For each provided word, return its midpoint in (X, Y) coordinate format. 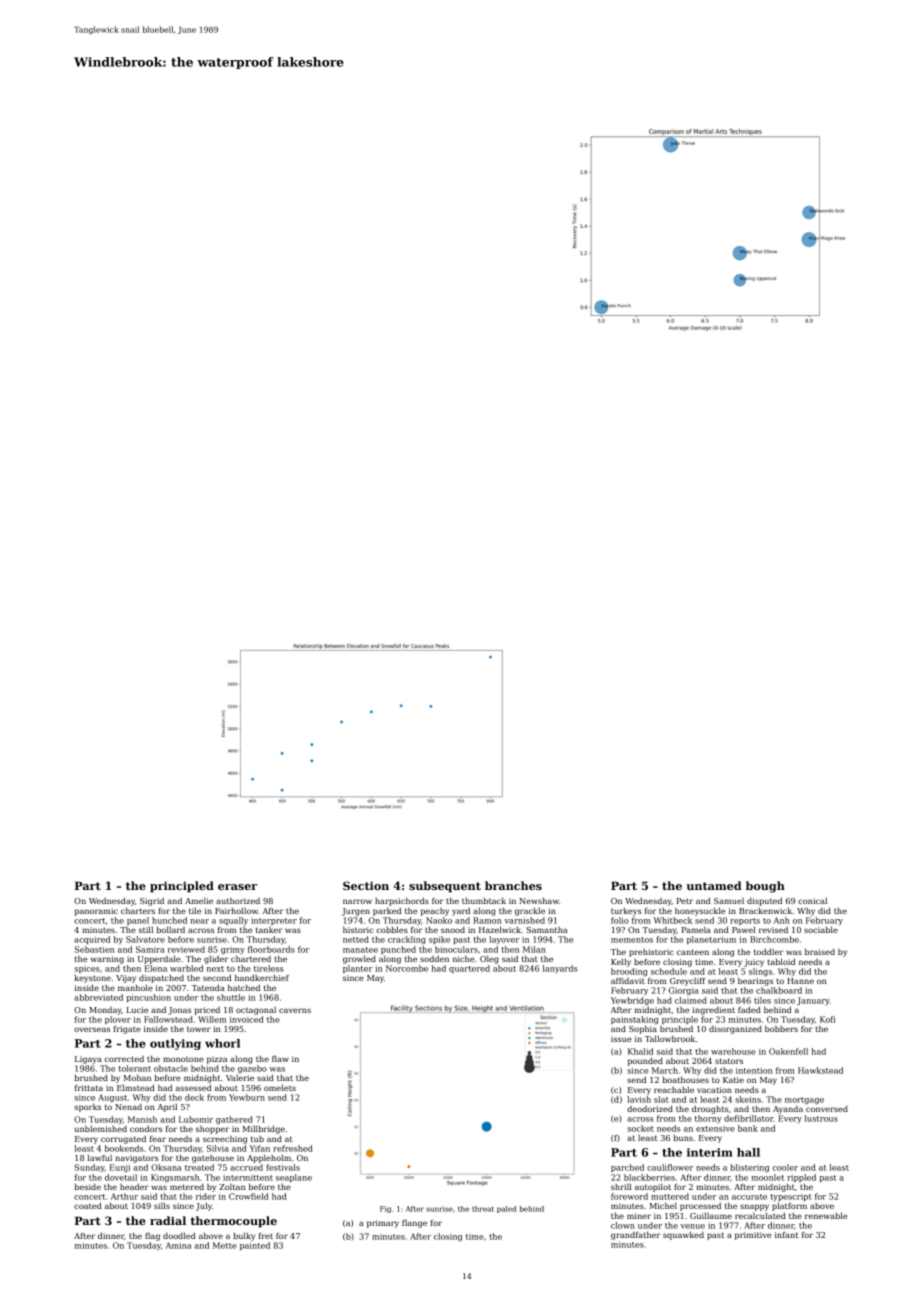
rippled (801, 1178)
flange (414, 1224)
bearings (755, 981)
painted (255, 1246)
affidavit (628, 981)
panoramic (96, 912)
